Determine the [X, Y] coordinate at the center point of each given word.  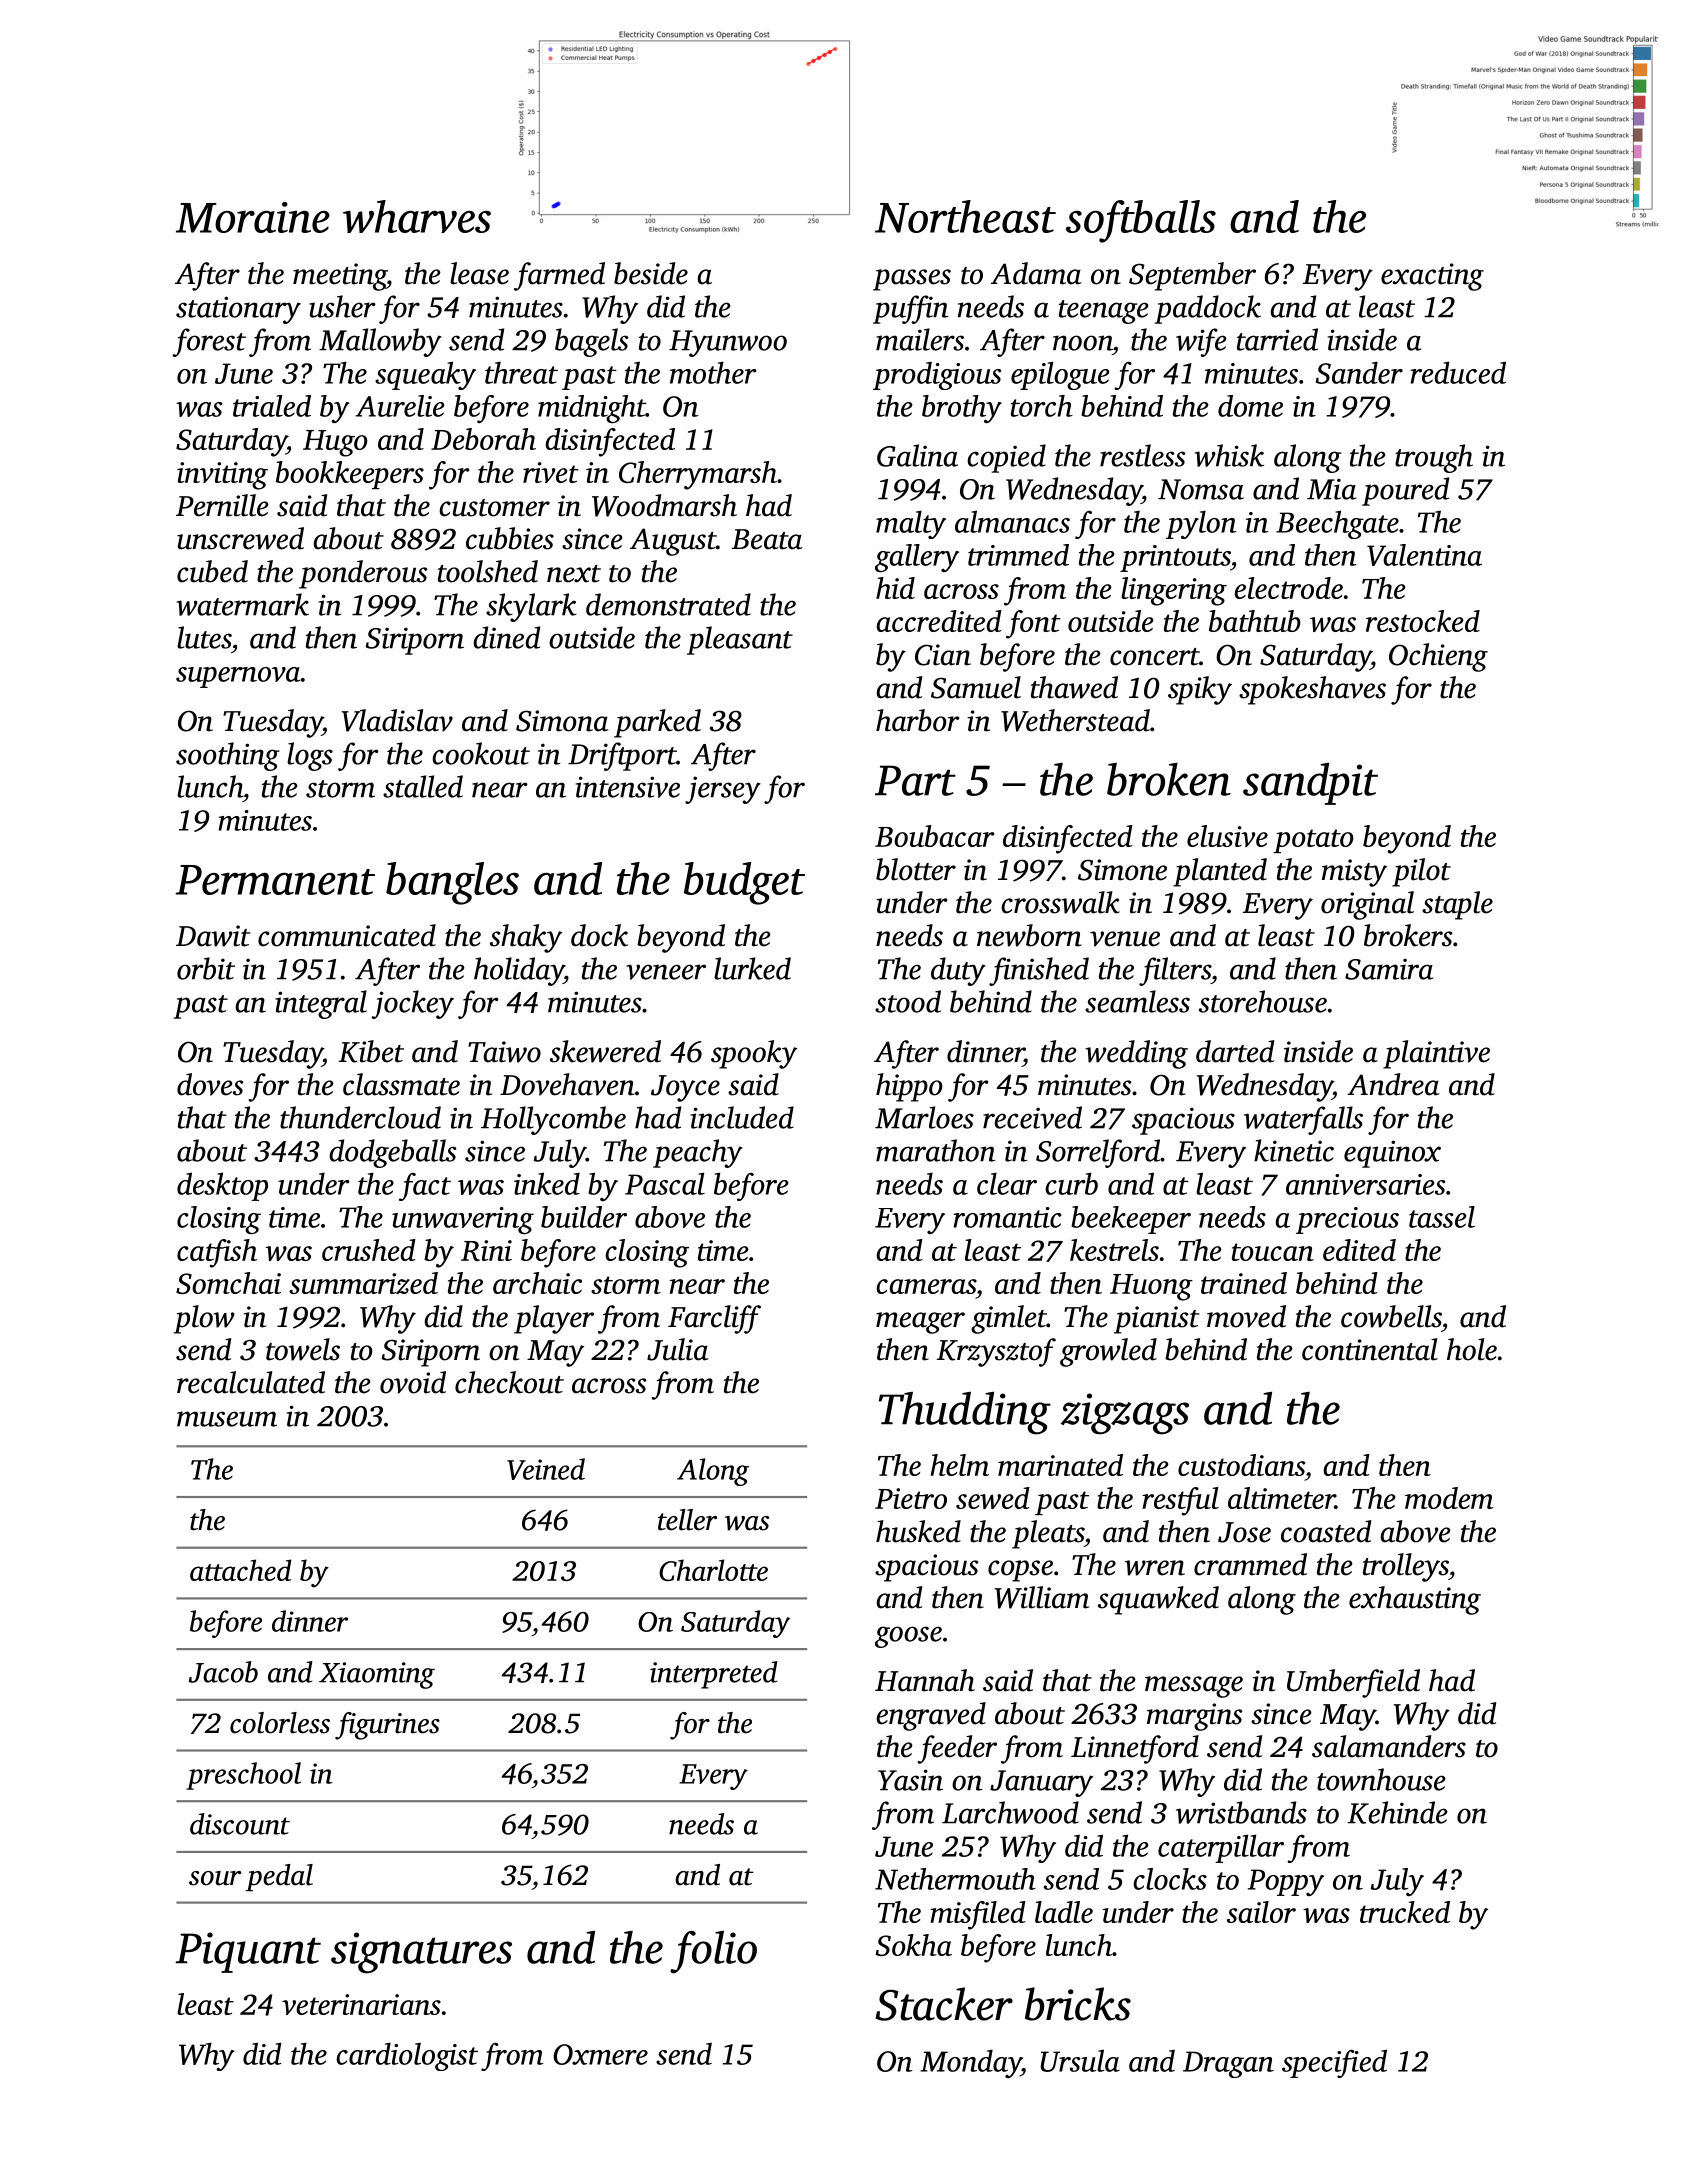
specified [1334, 2063]
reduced [1458, 372]
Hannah [925, 1680]
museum [227, 1419]
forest [209, 342]
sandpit [1310, 784]
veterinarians [361, 2004]
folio [713, 1952]
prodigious [937, 376]
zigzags [1125, 1414]
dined [506, 637]
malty [911, 524]
